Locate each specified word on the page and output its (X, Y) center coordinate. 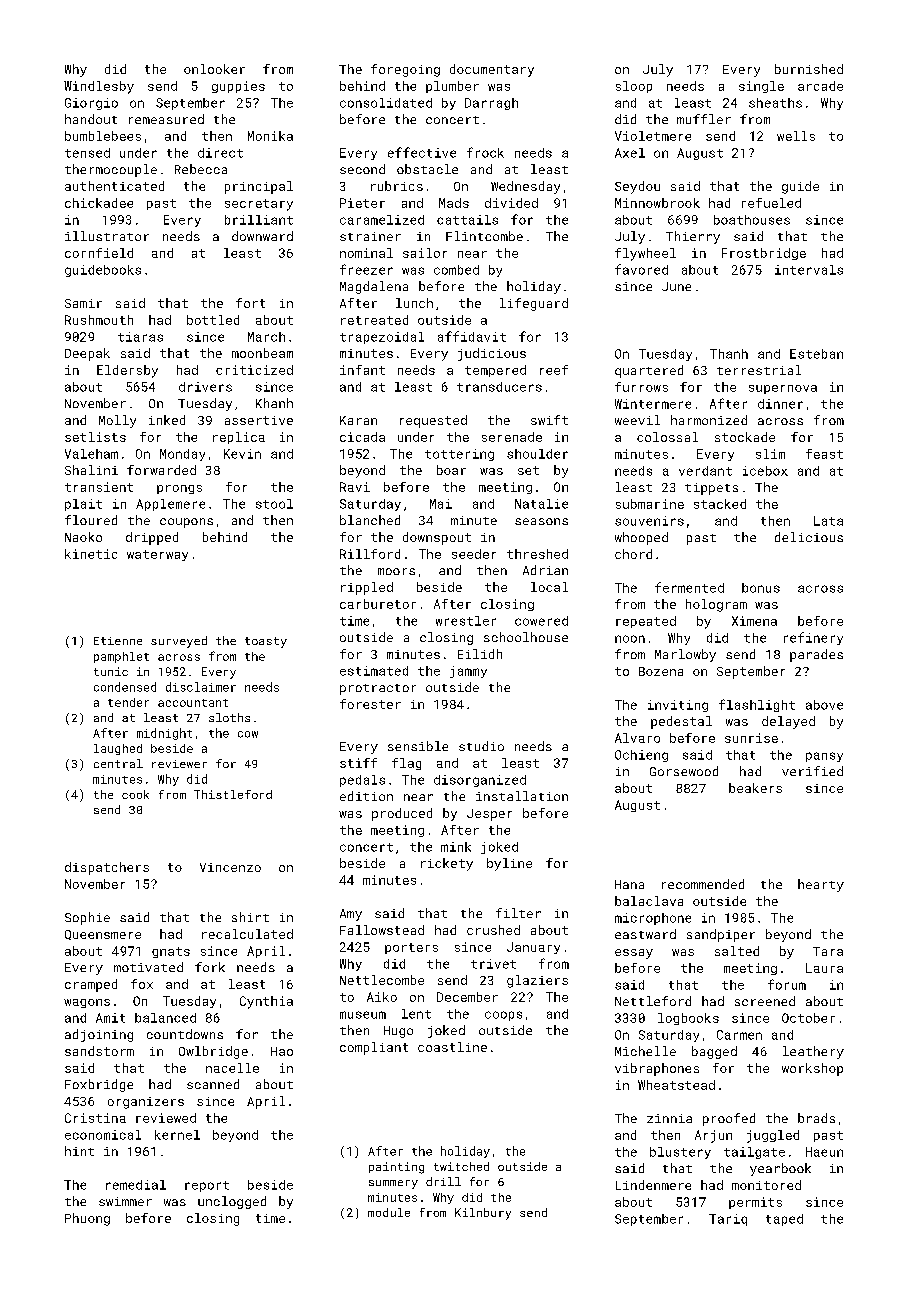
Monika (270, 136)
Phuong (87, 1219)
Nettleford (653, 1001)
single (761, 87)
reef (554, 370)
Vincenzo (230, 867)
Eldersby (127, 371)
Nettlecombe (382, 980)
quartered (649, 371)
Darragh (491, 104)
